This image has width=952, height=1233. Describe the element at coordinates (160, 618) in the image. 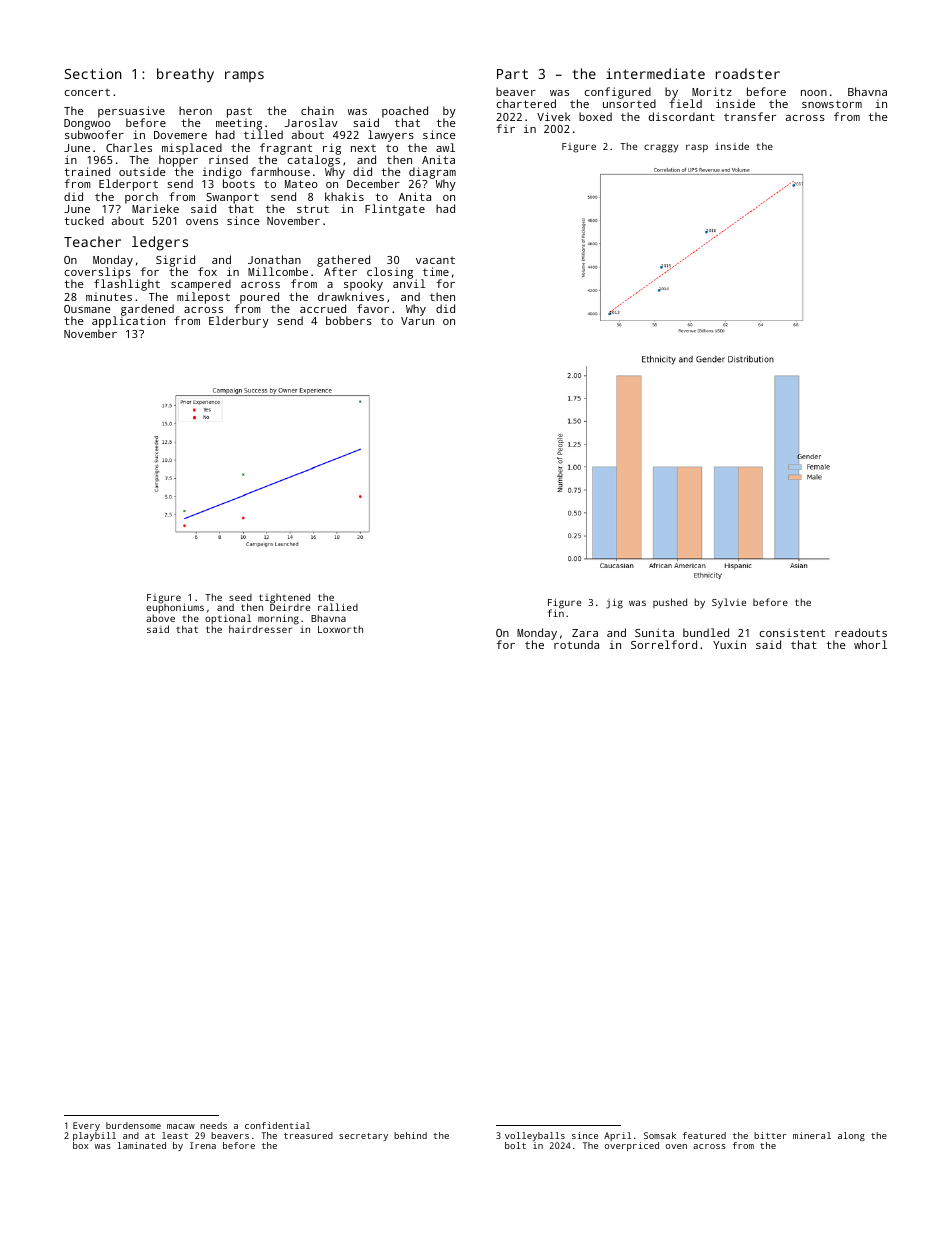

I see `above` at that location.
